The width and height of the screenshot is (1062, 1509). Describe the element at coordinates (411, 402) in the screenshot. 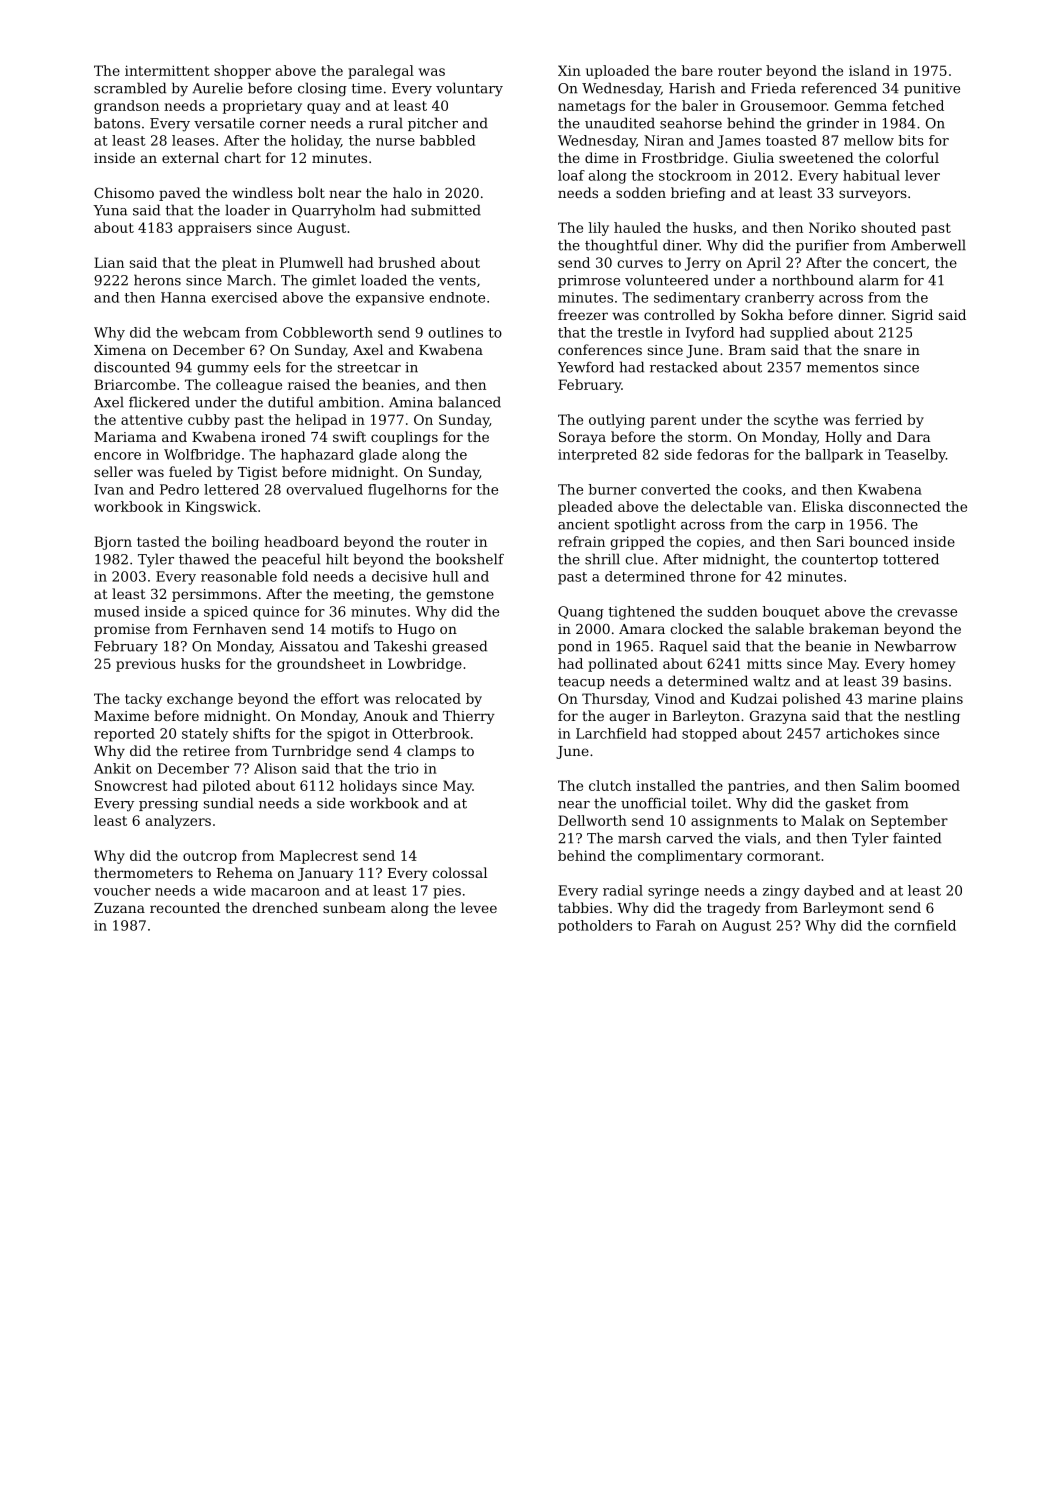

I see `Amina` at that location.
